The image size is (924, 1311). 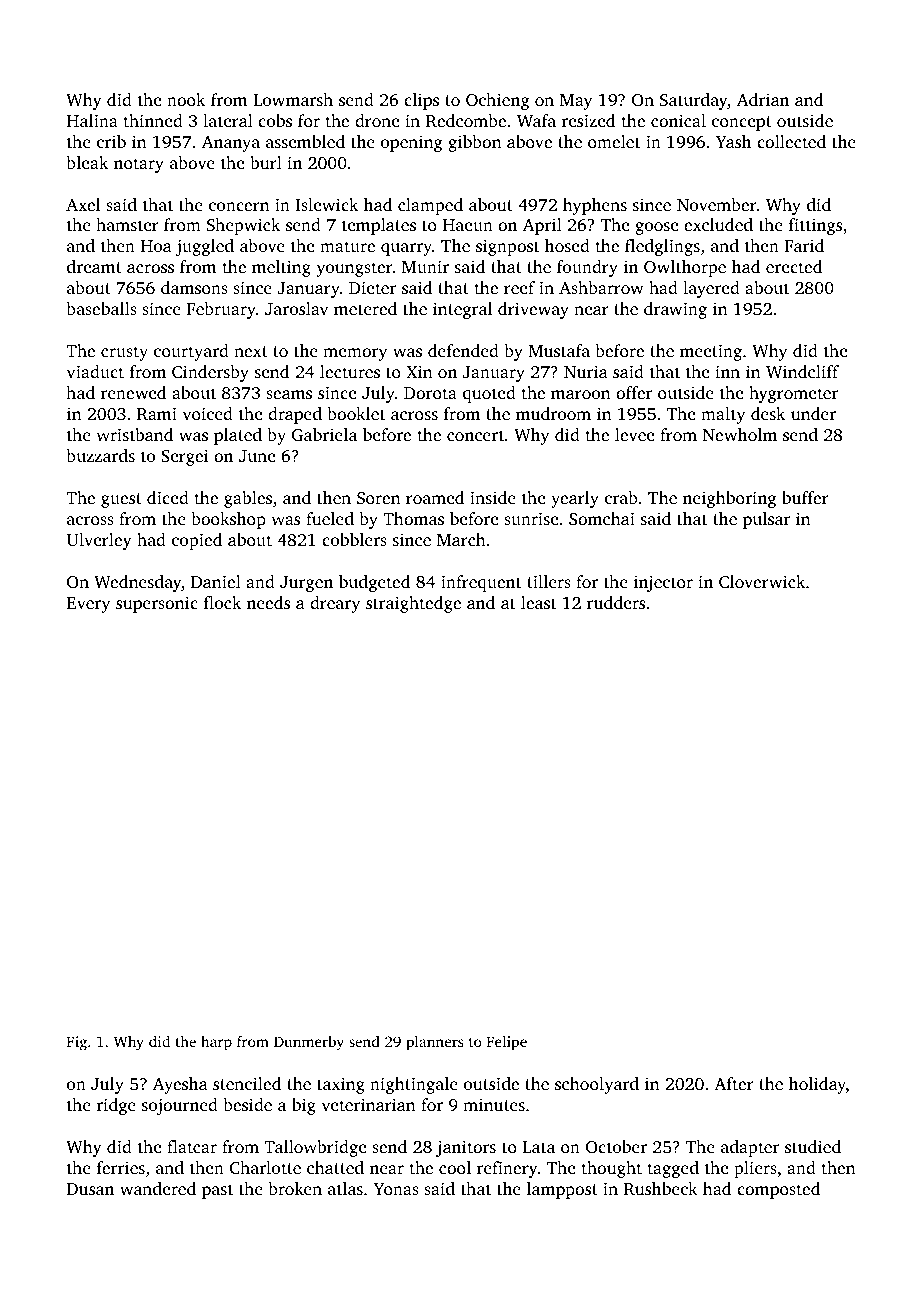 What do you see at coordinates (805, 497) in the page?
I see `buffer` at bounding box center [805, 497].
